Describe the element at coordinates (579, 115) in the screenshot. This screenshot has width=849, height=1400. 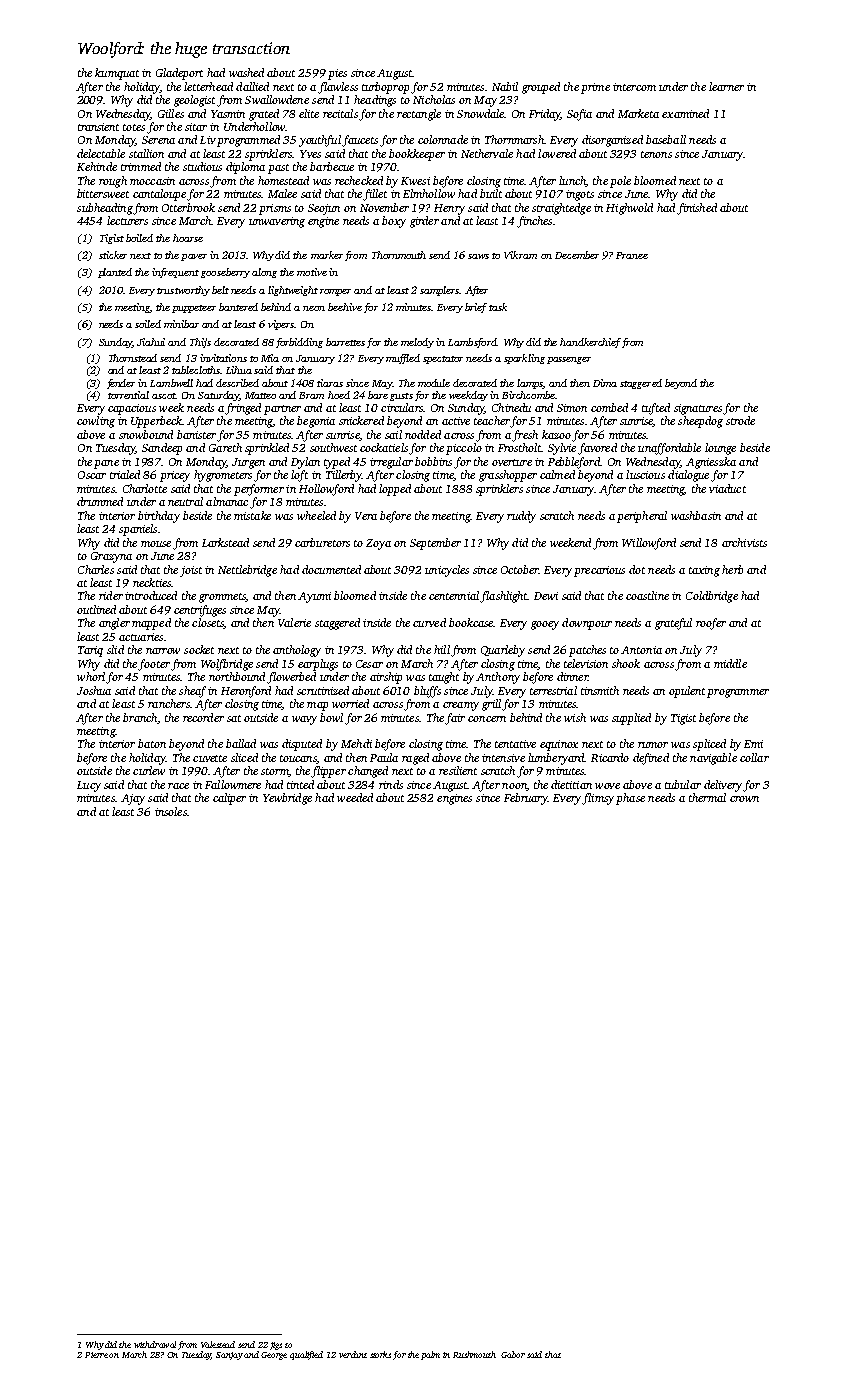
I see `Sofia` at that location.
